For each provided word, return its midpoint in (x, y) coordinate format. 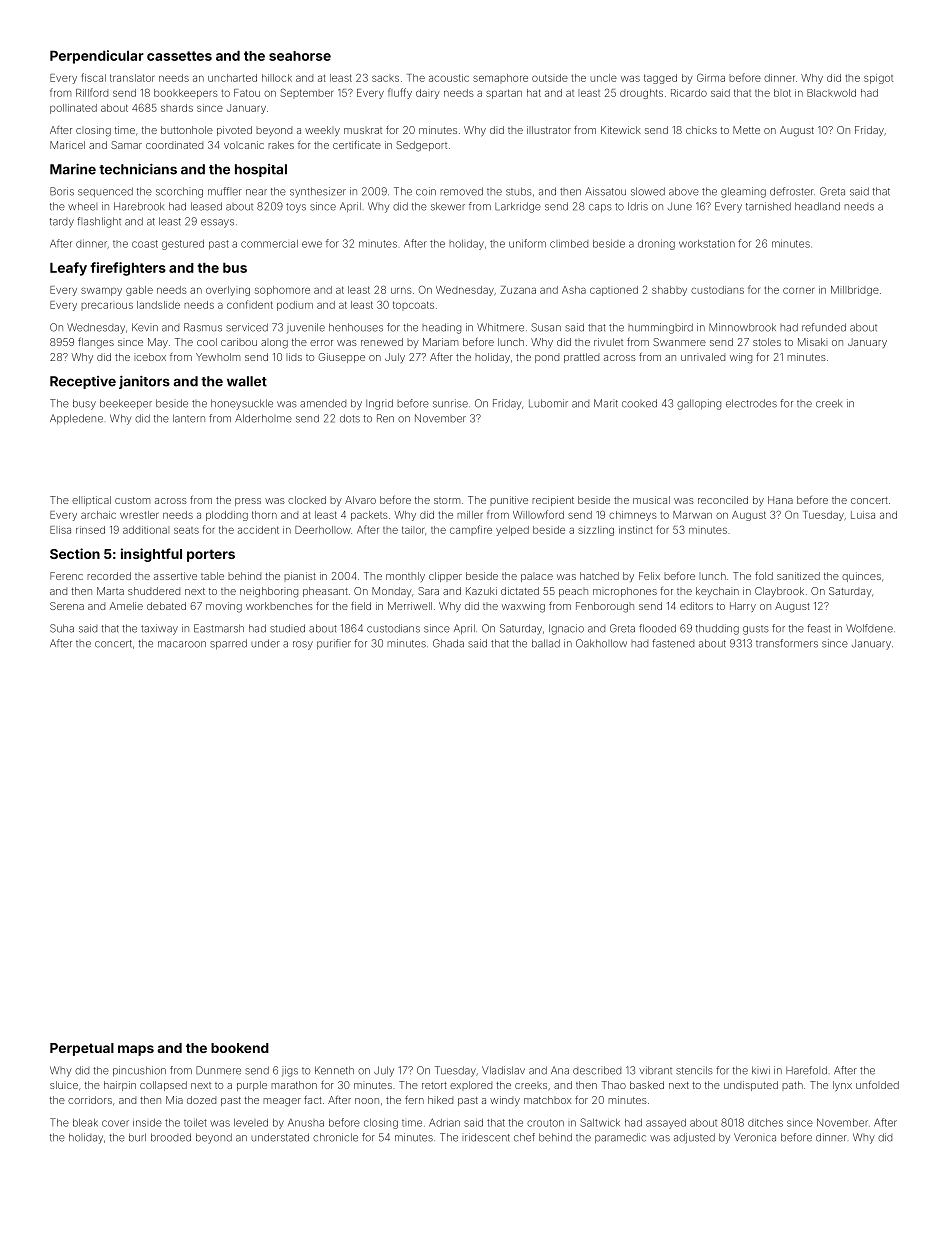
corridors (90, 1100)
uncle (603, 78)
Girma (711, 77)
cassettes (179, 56)
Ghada (448, 643)
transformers (787, 643)
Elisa (60, 530)
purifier (334, 644)
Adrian (444, 1122)
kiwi (761, 1070)
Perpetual (82, 1049)
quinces (861, 577)
